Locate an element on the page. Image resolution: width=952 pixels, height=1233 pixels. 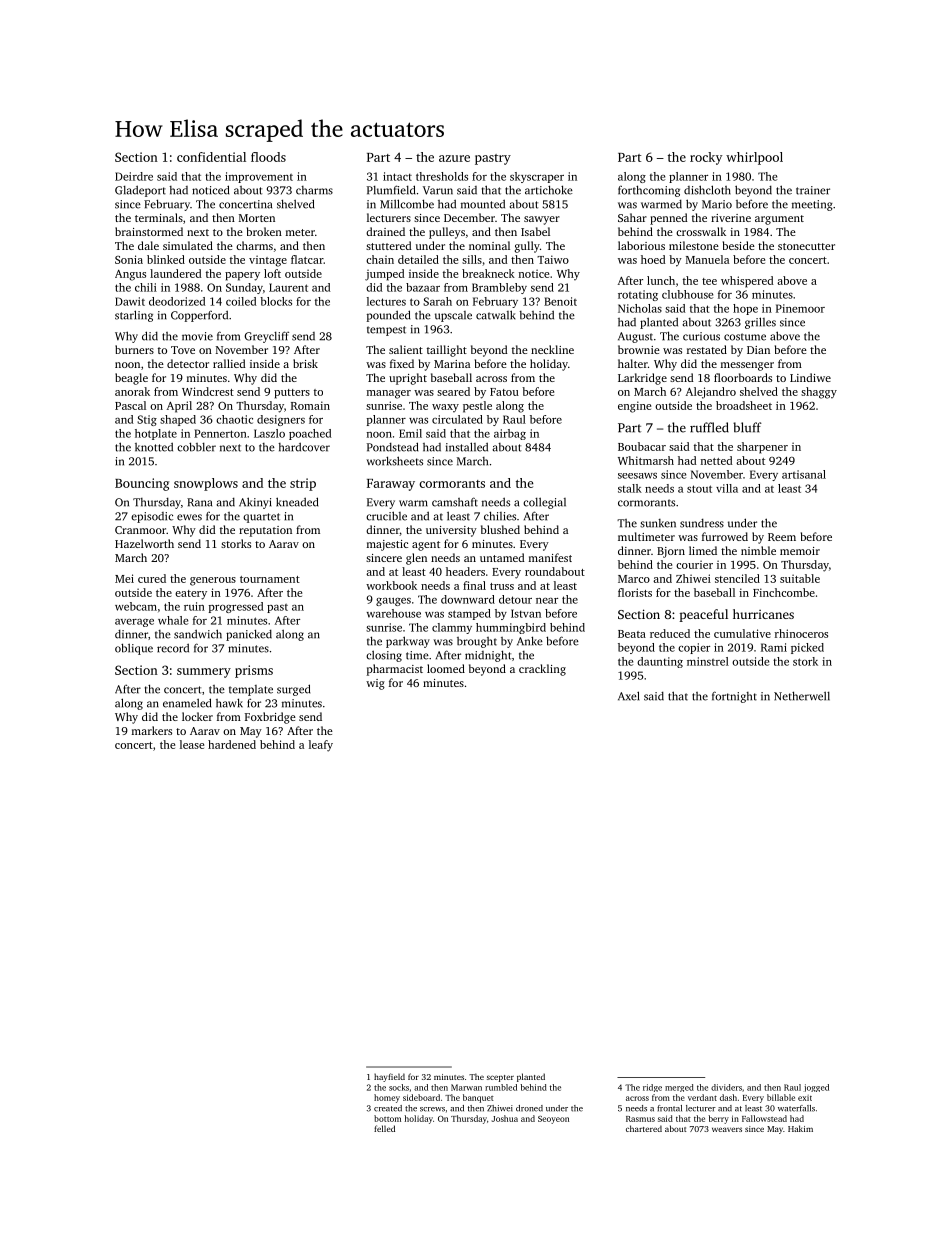
Deirdre is located at coordinates (134, 176).
